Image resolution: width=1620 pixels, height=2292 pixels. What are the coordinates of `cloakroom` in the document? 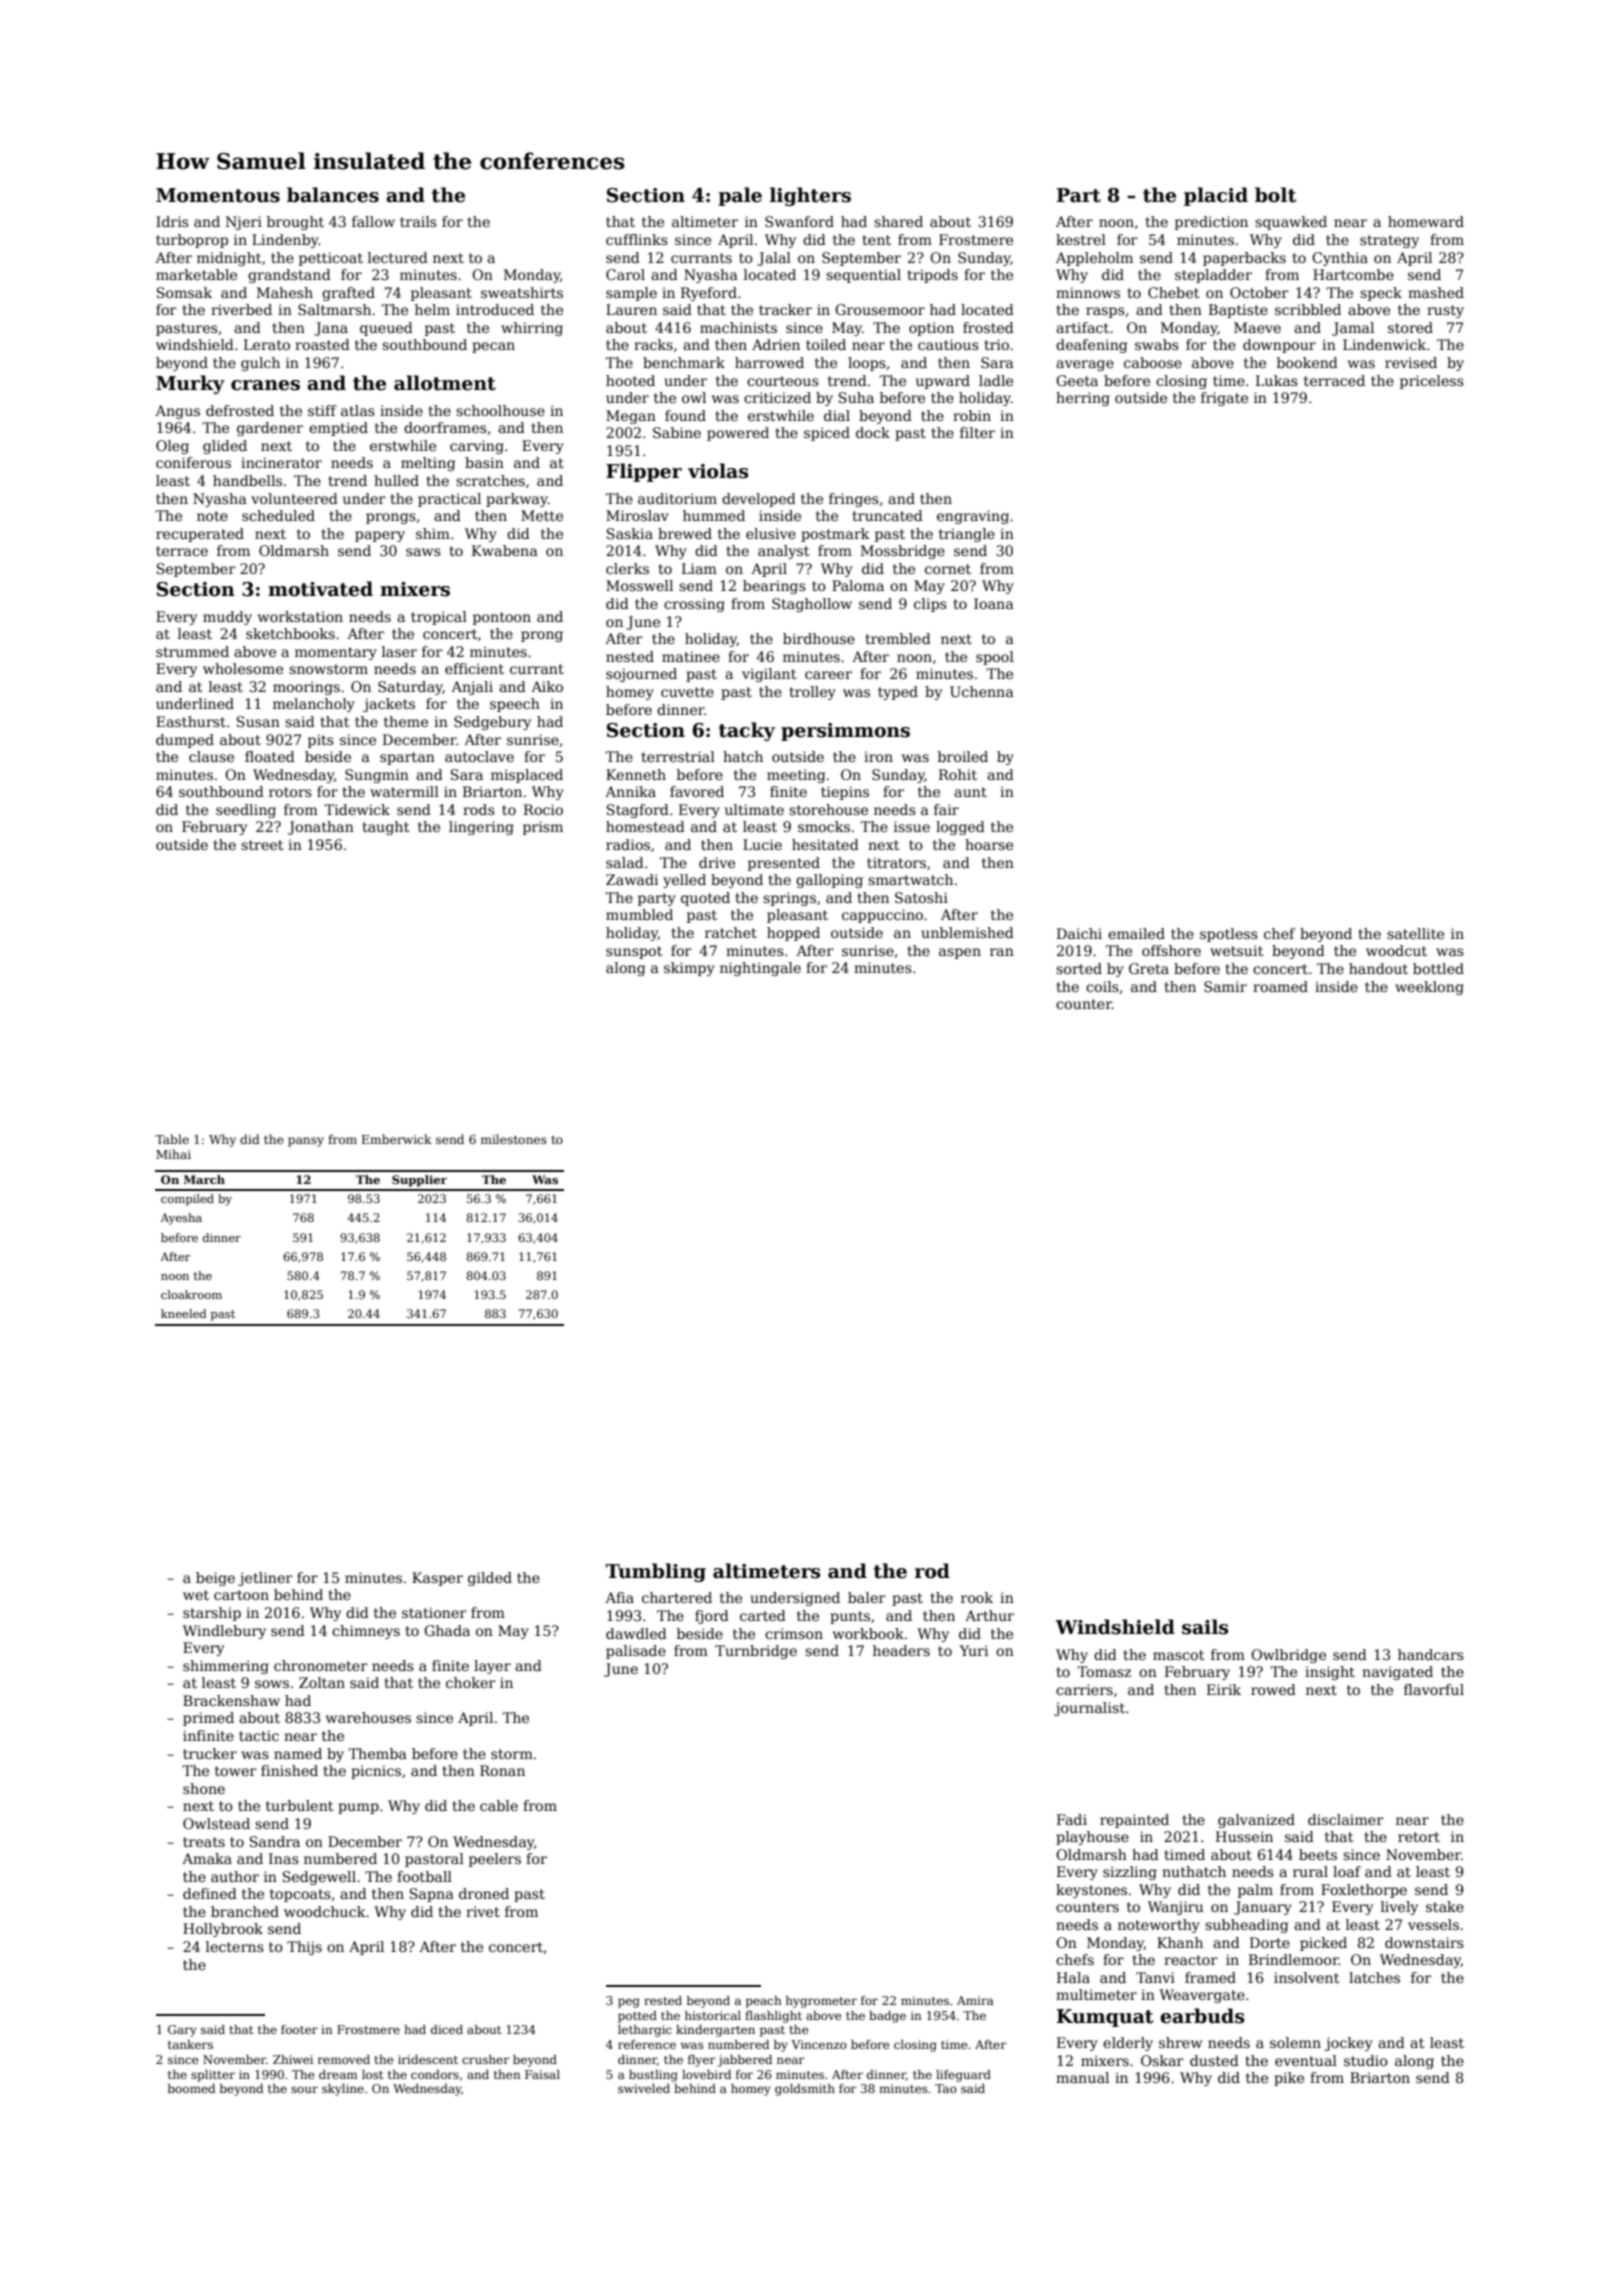 It's located at (191, 1294).
